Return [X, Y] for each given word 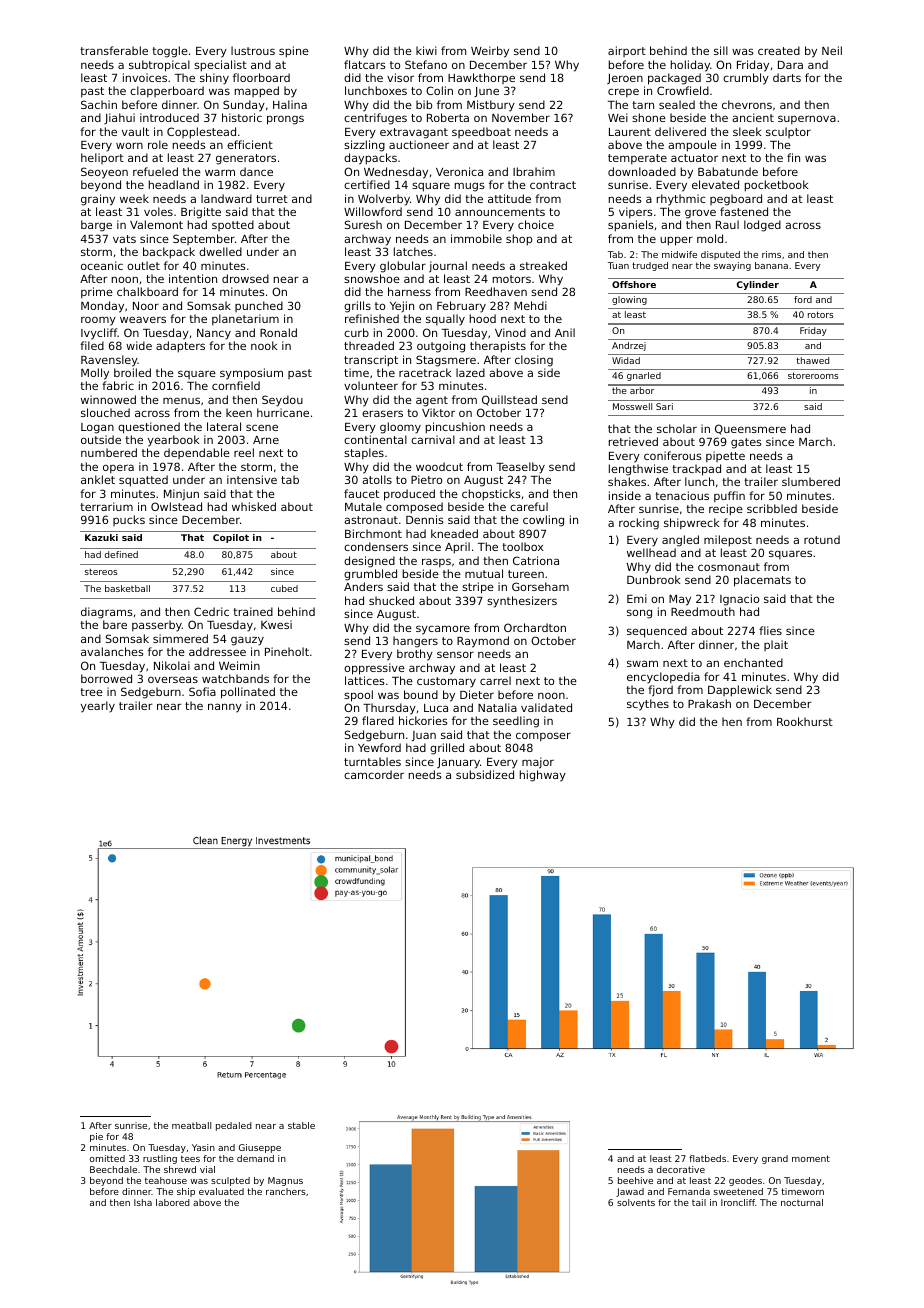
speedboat [481, 132]
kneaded [454, 533]
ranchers [286, 1191]
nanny [225, 708]
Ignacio [739, 600]
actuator [694, 158]
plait [776, 645]
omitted [107, 1158]
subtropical [159, 66]
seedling [516, 722]
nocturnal [802, 1202]
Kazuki [101, 537]
